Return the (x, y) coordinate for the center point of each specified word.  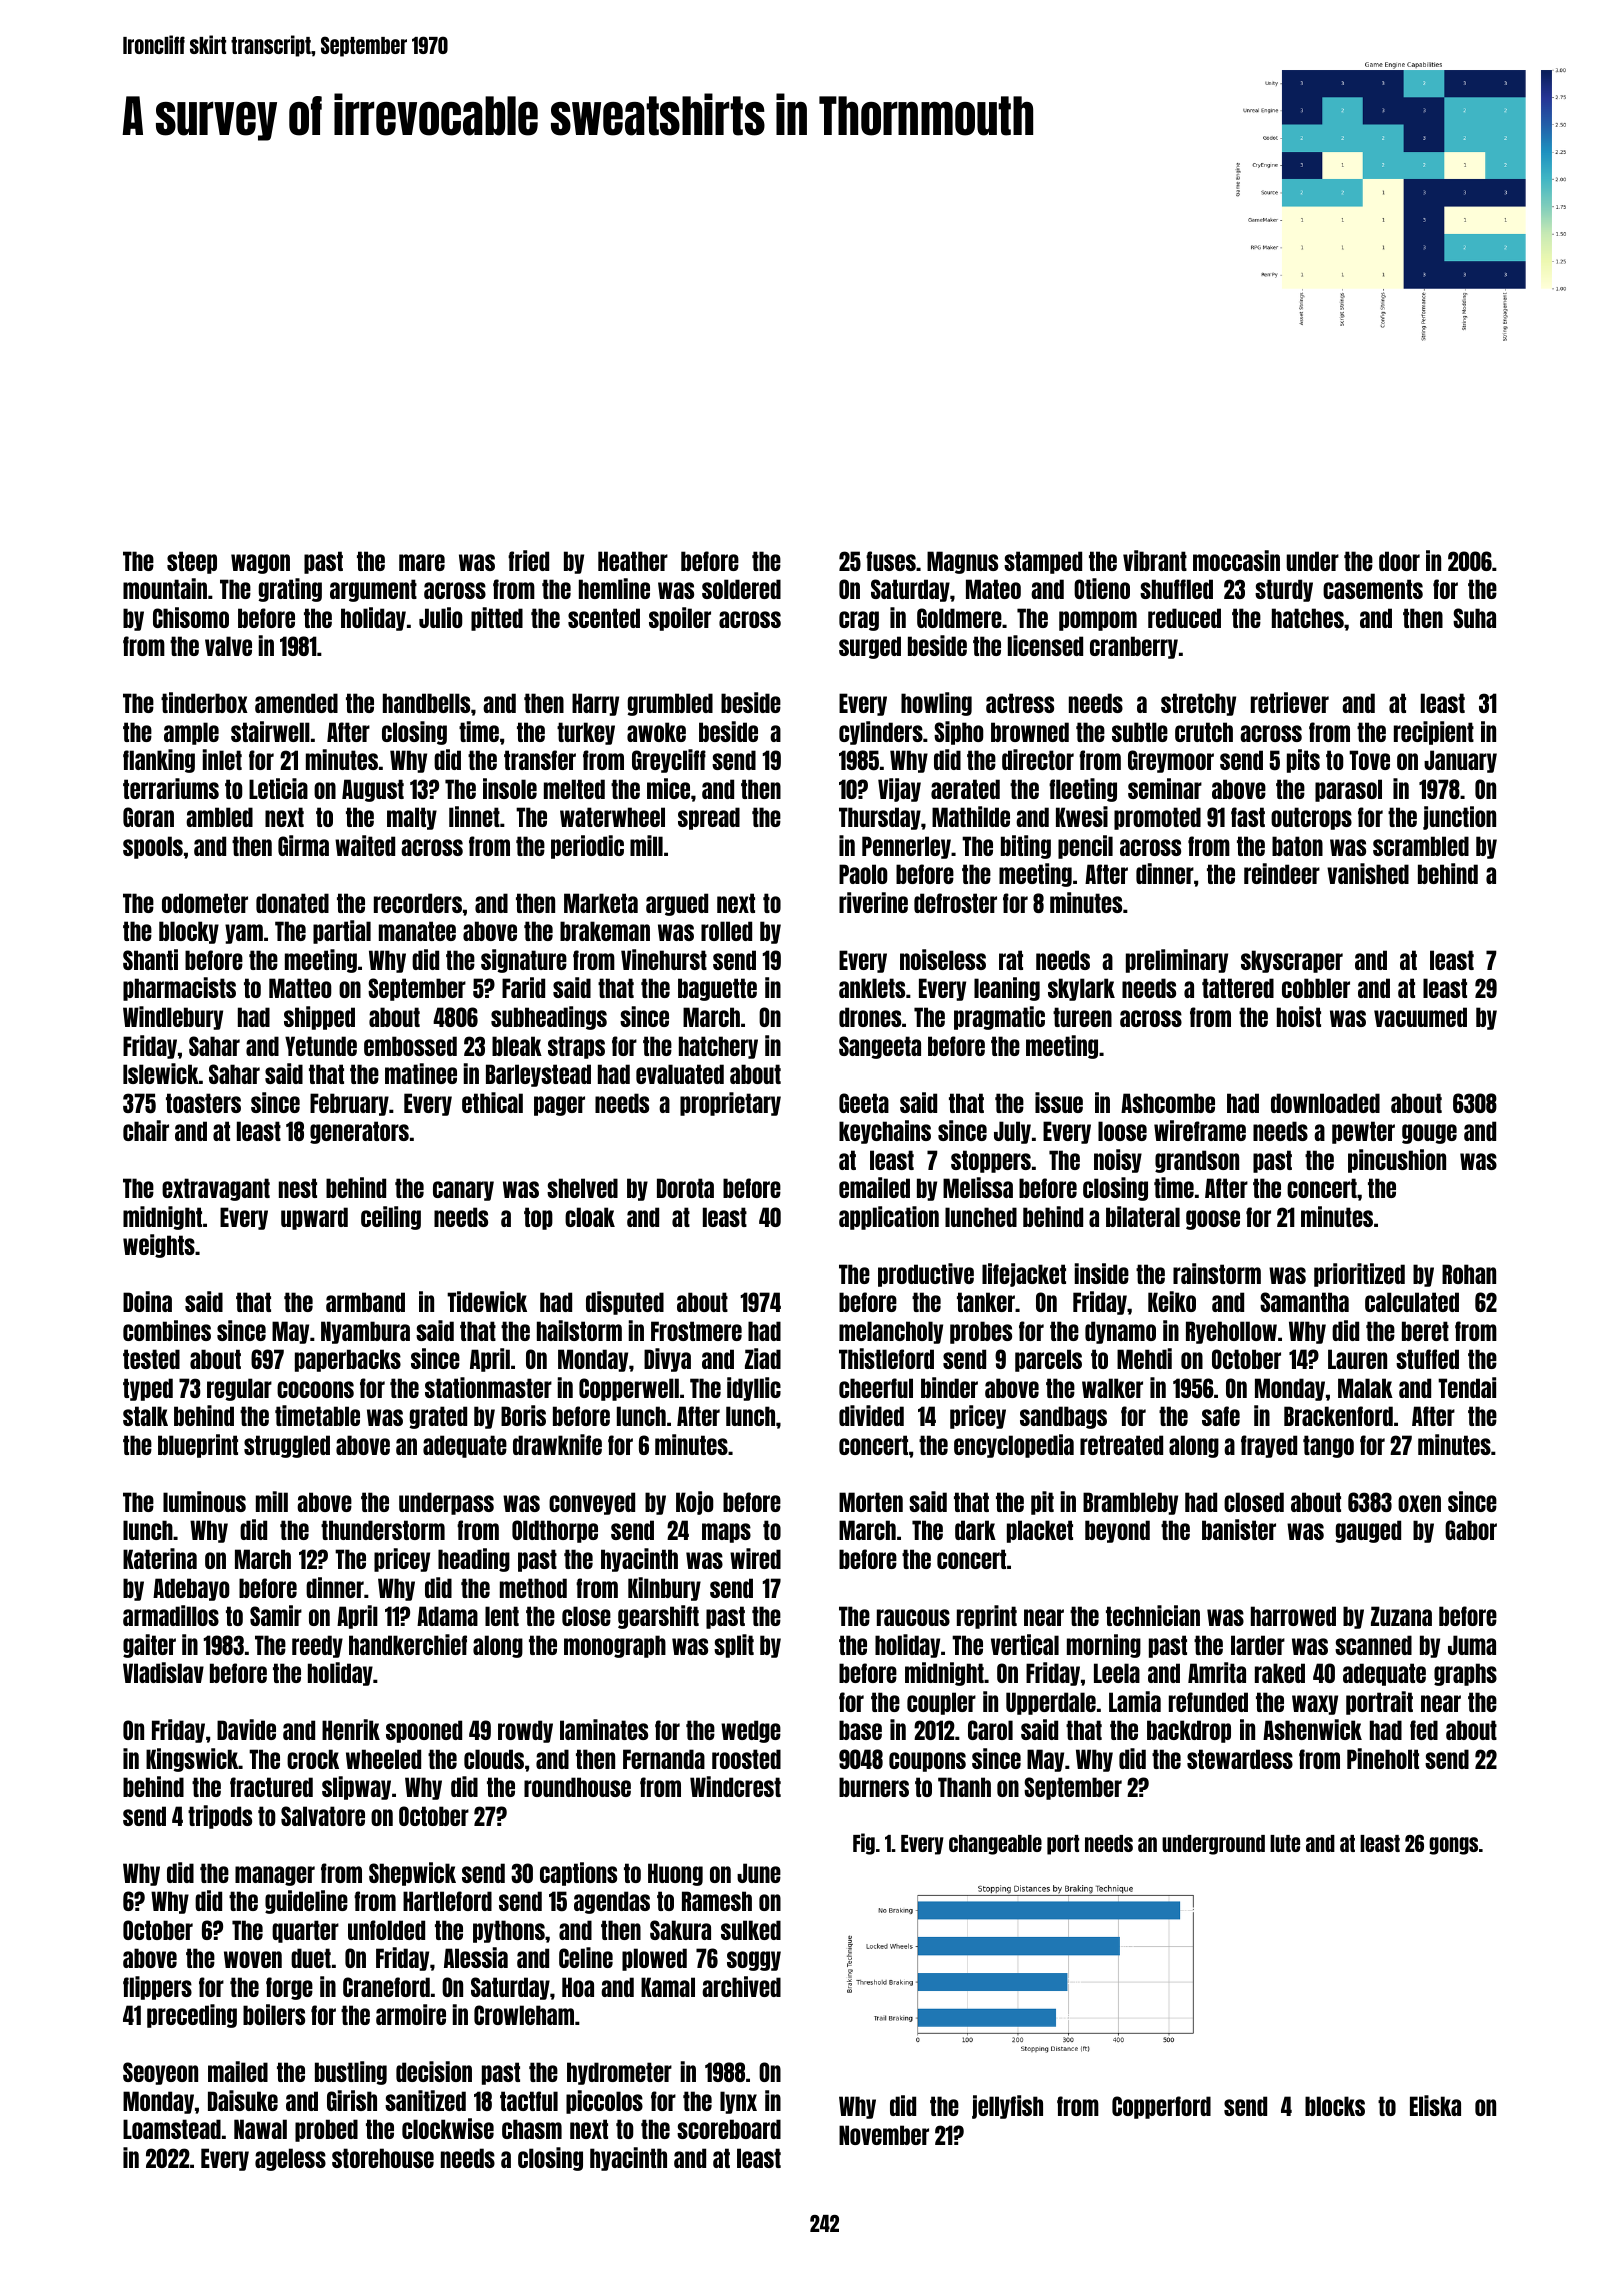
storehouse (383, 2158)
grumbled (670, 704)
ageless (290, 2159)
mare (422, 562)
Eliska (1435, 2105)
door (1399, 561)
